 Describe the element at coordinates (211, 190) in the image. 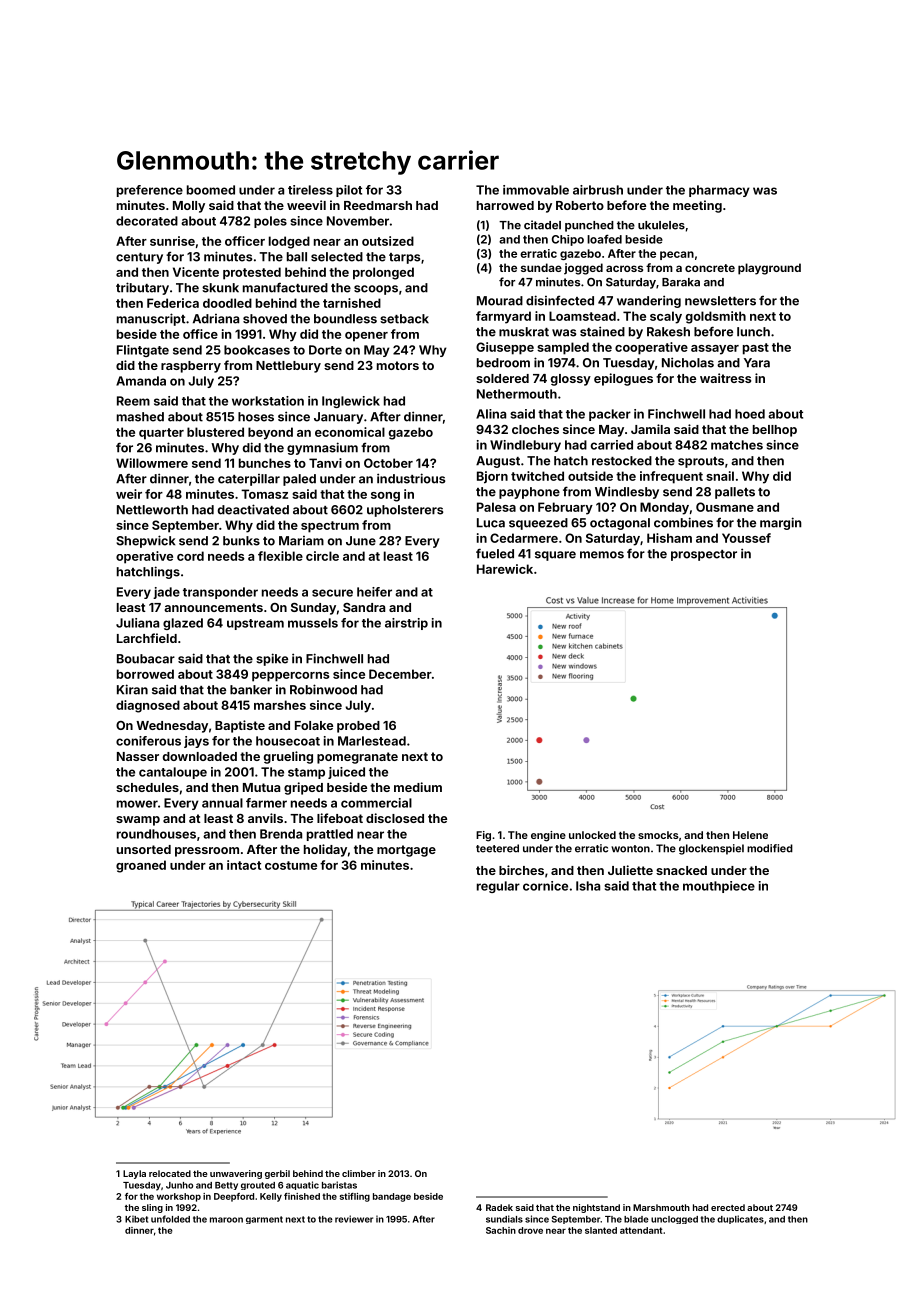

I see `boomed` at that location.
